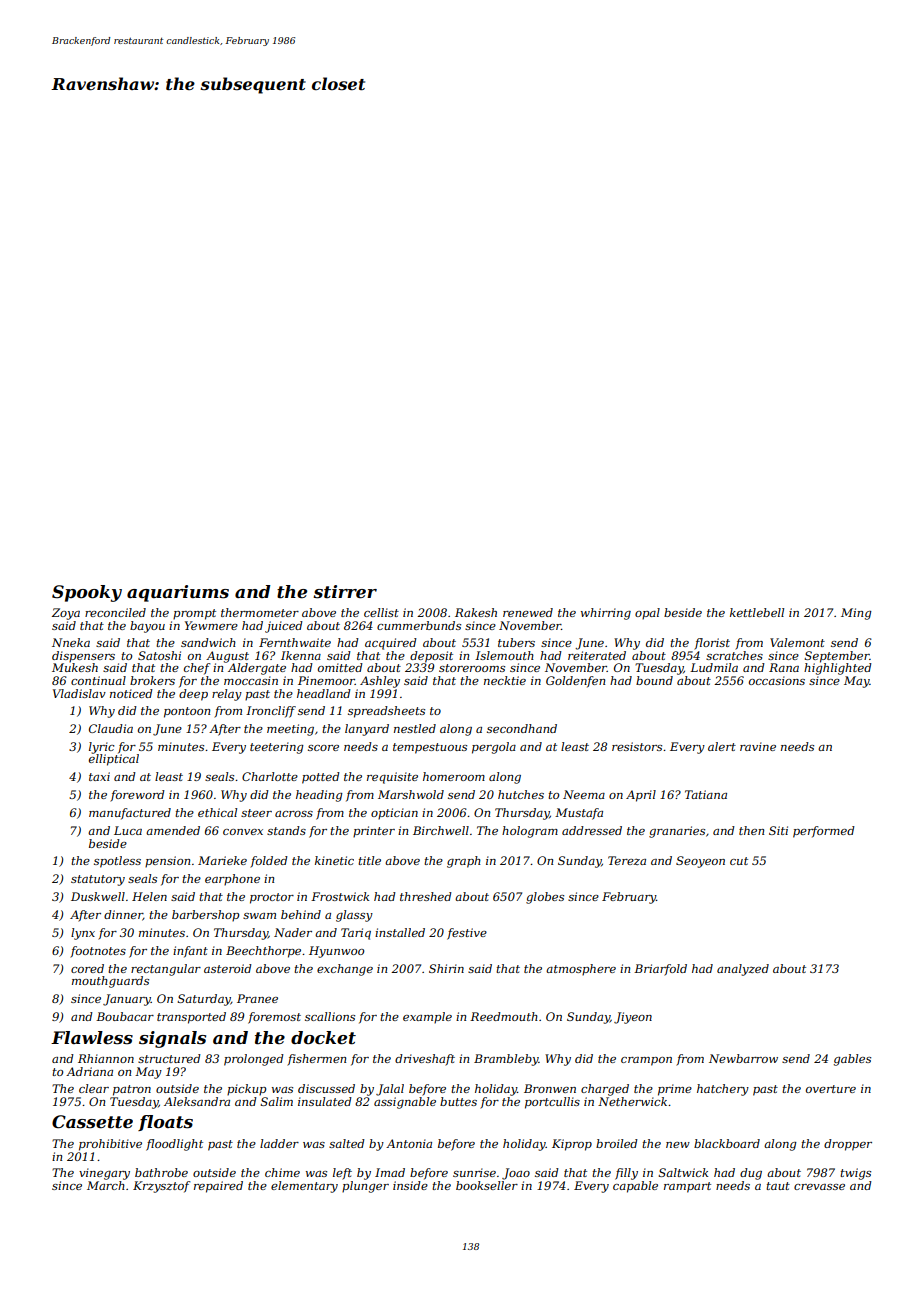  What do you see at coordinates (87, 593) in the page?
I see `Spooky` at bounding box center [87, 593].
